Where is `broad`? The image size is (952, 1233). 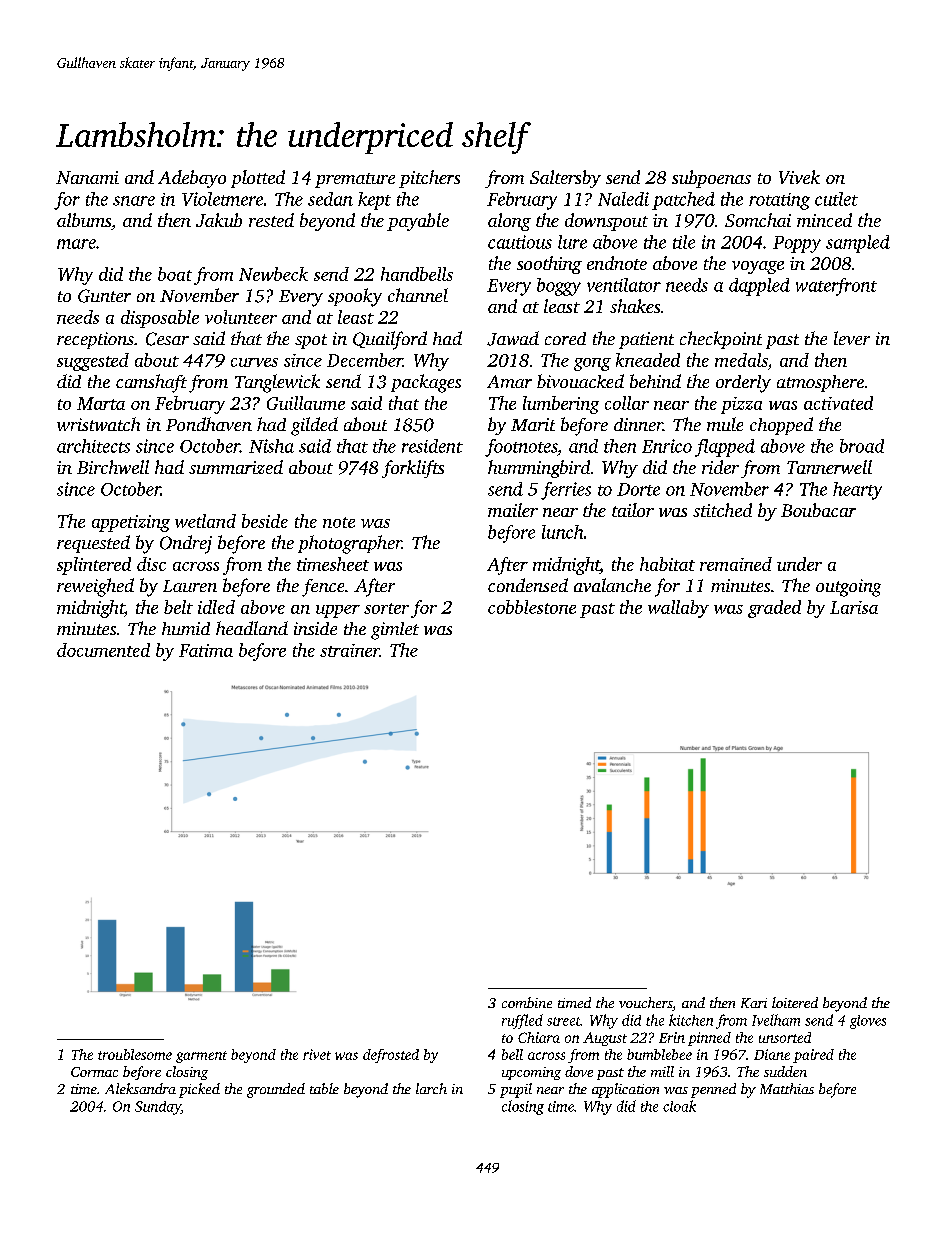 broad is located at coordinates (862, 446).
